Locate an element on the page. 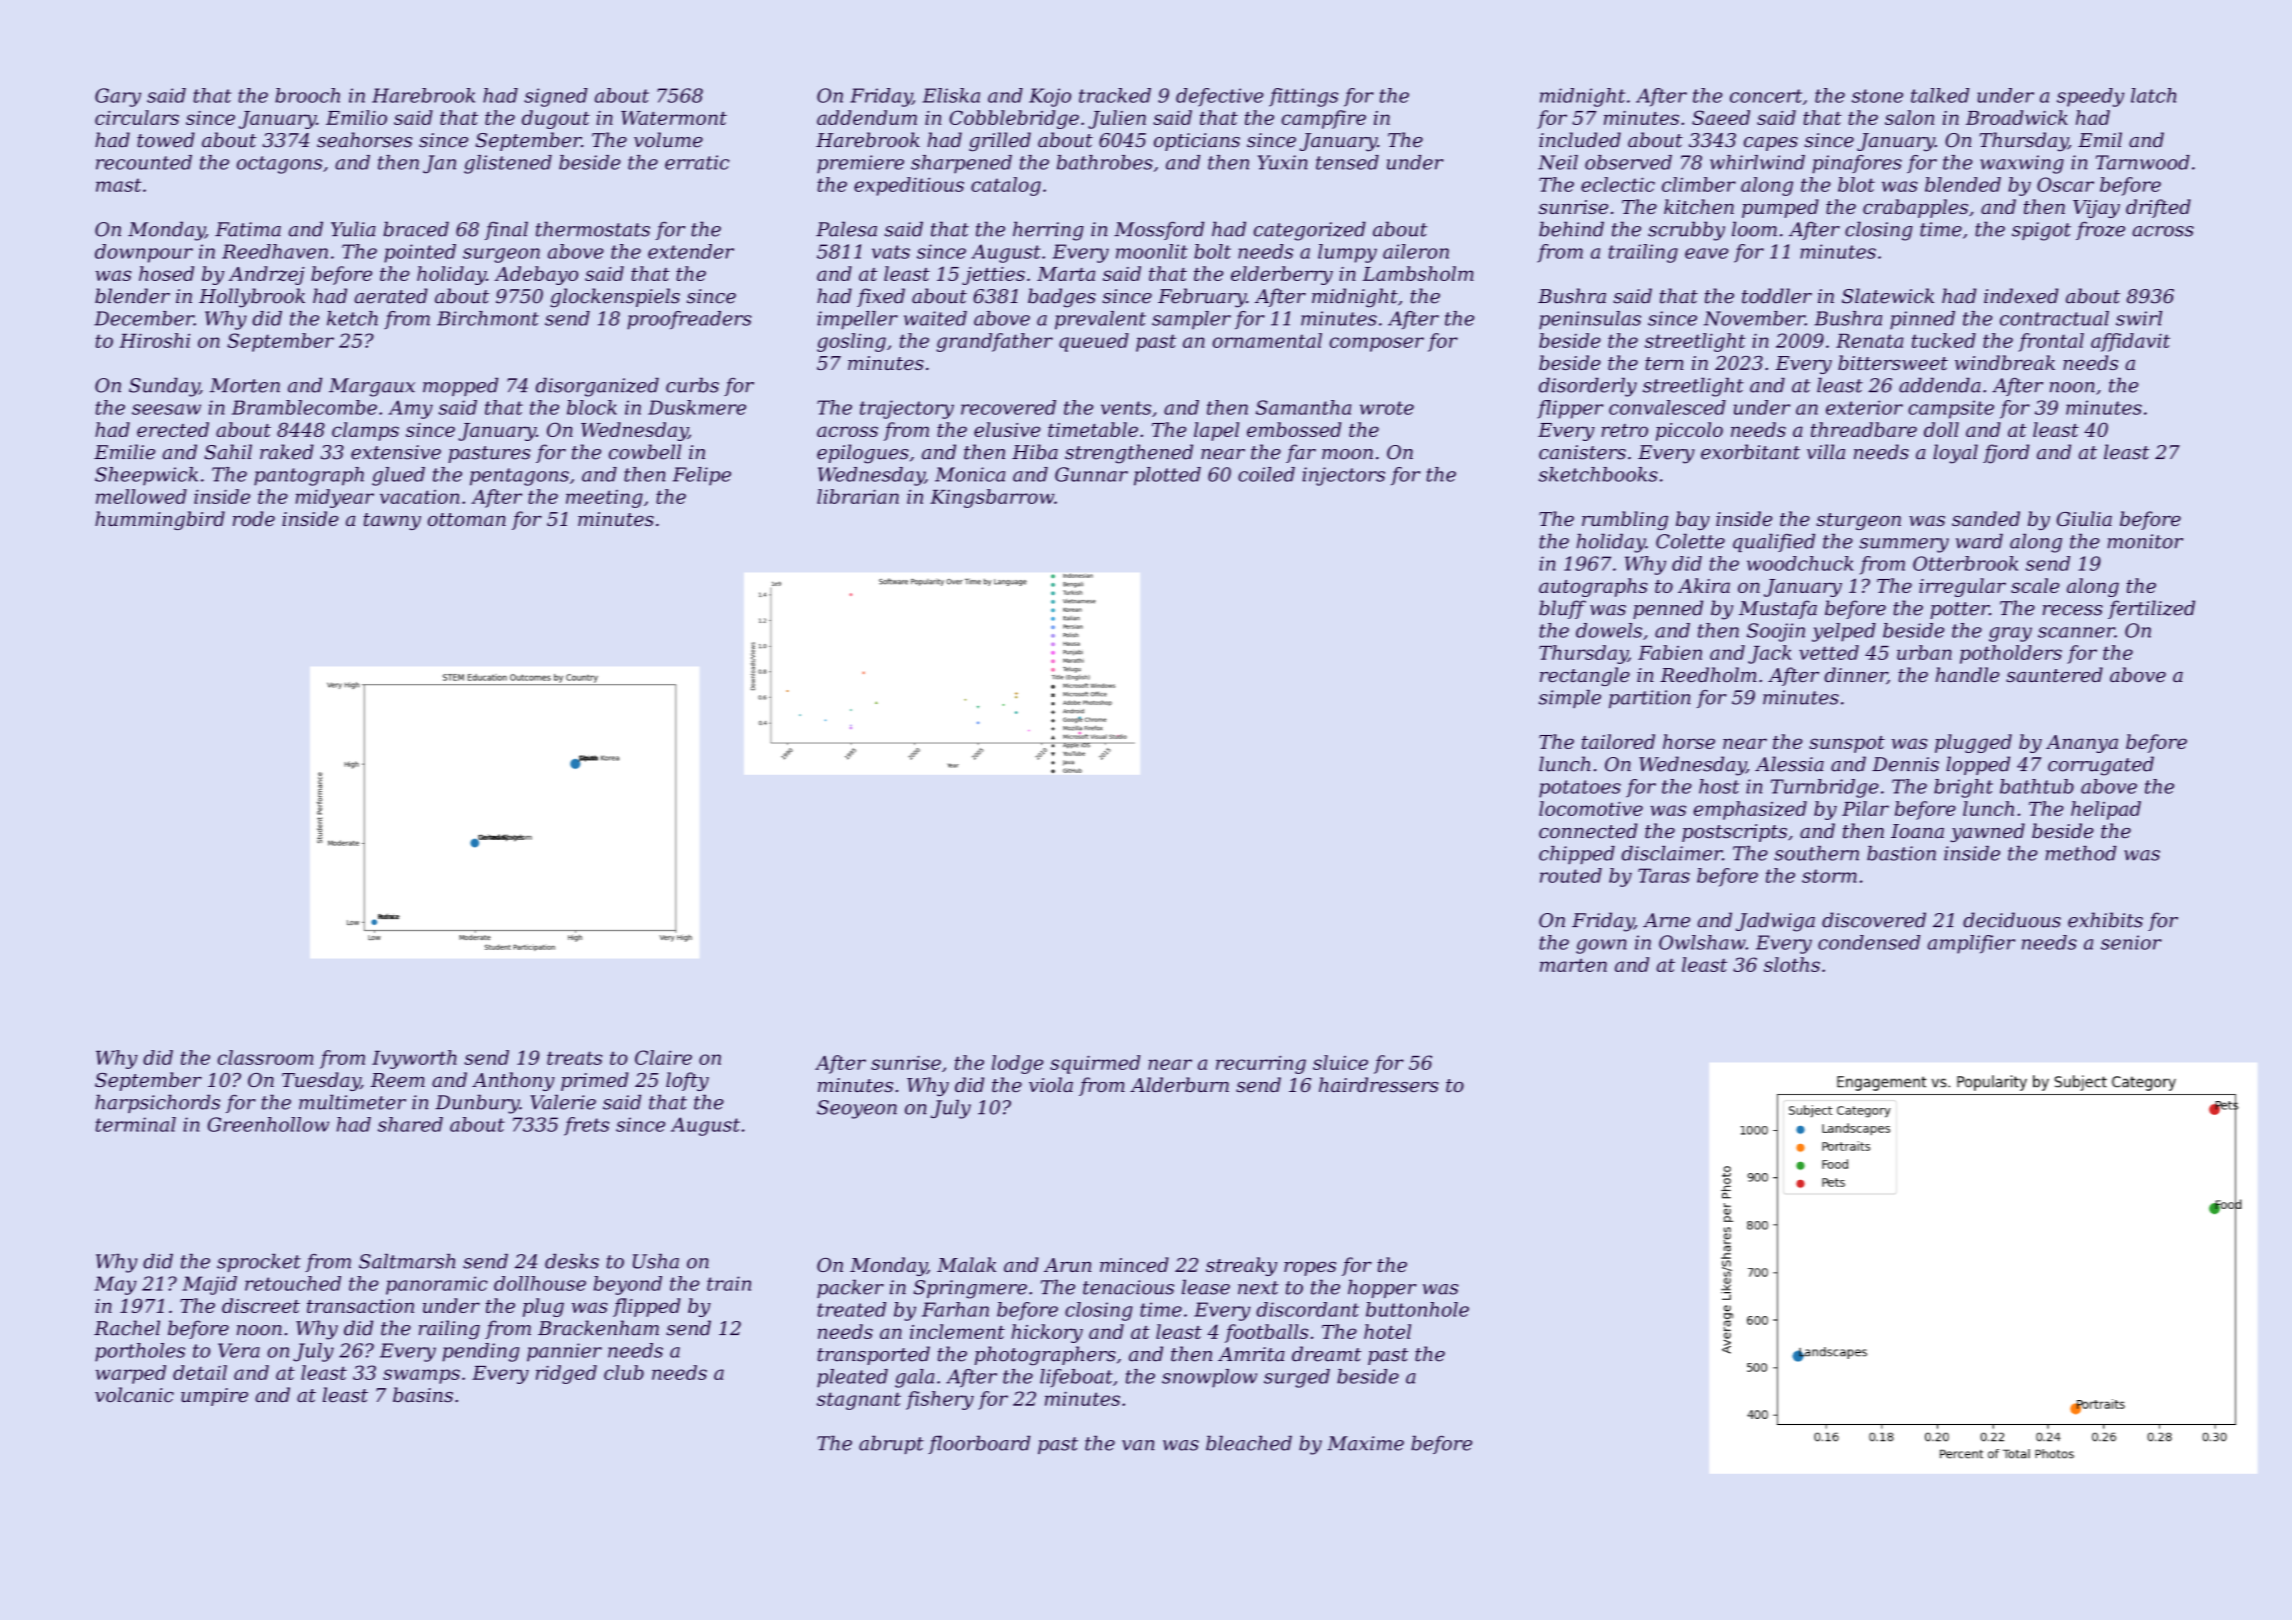 The width and height of the image is (2292, 1620). simple is located at coordinates (1570, 699).
